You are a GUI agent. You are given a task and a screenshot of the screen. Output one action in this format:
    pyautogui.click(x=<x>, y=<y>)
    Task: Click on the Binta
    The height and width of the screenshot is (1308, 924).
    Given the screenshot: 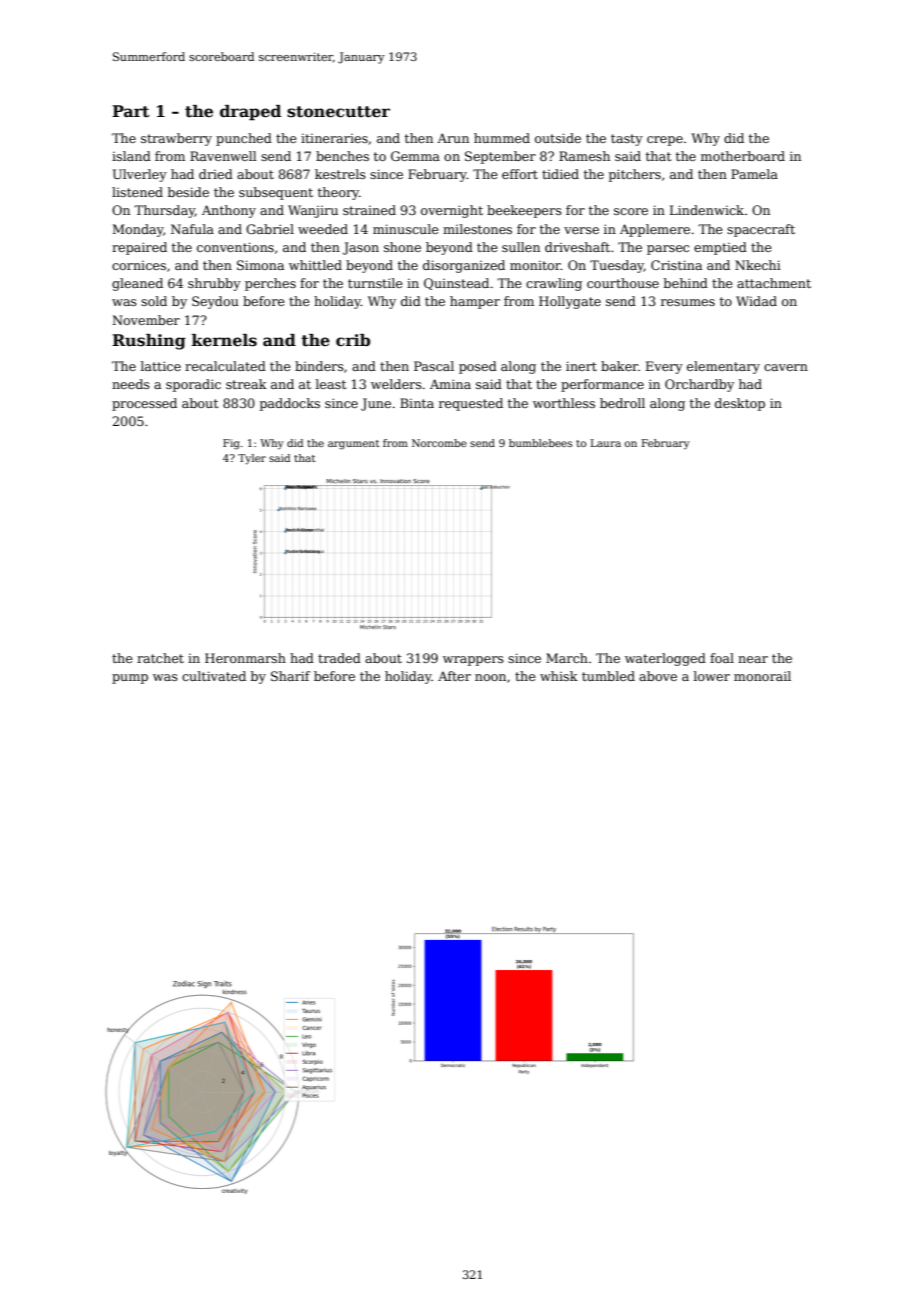 What is the action you would take?
    pyautogui.click(x=417, y=403)
